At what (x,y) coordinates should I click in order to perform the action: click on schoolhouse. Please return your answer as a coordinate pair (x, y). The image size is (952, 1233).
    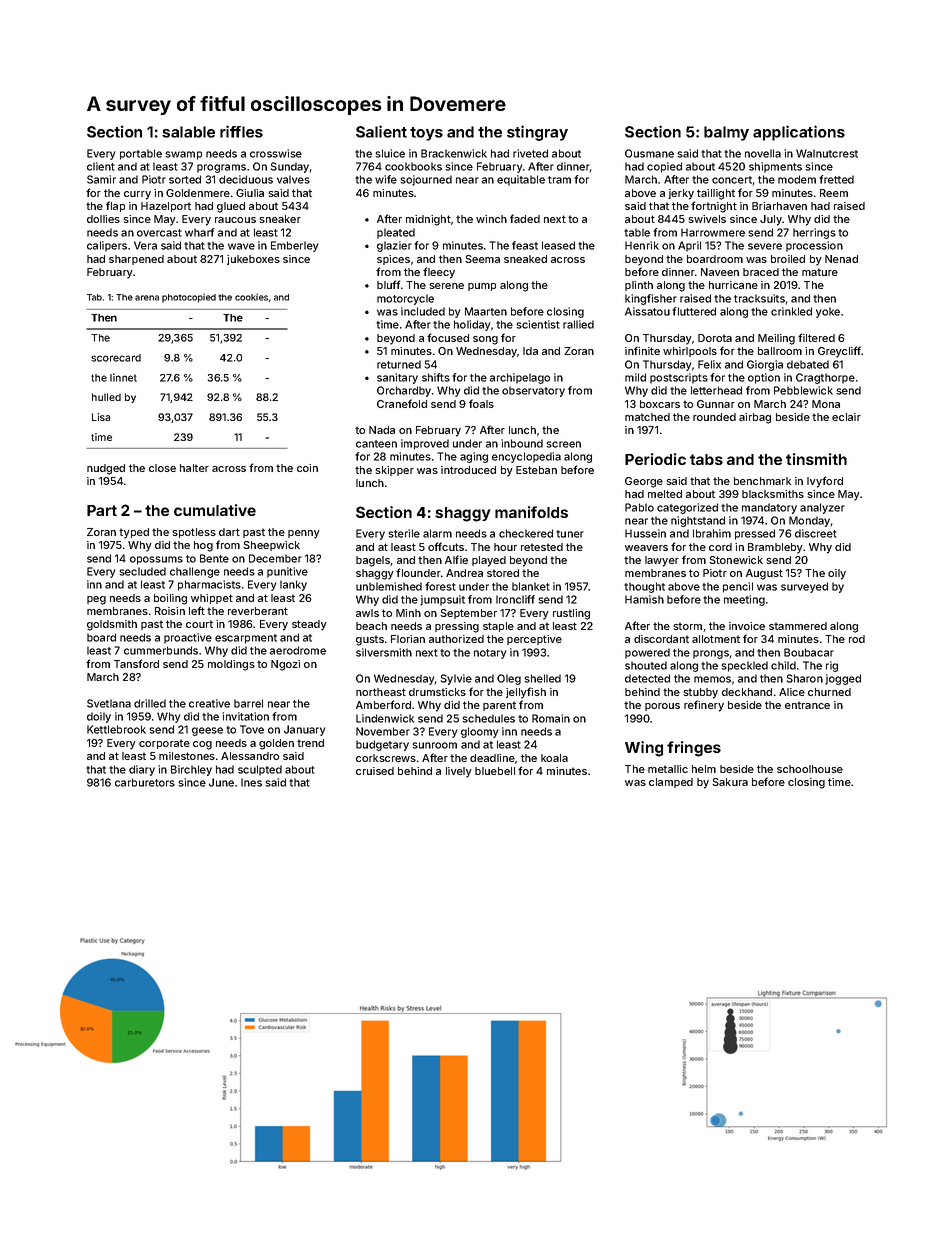
    Looking at the image, I should click on (810, 769).
